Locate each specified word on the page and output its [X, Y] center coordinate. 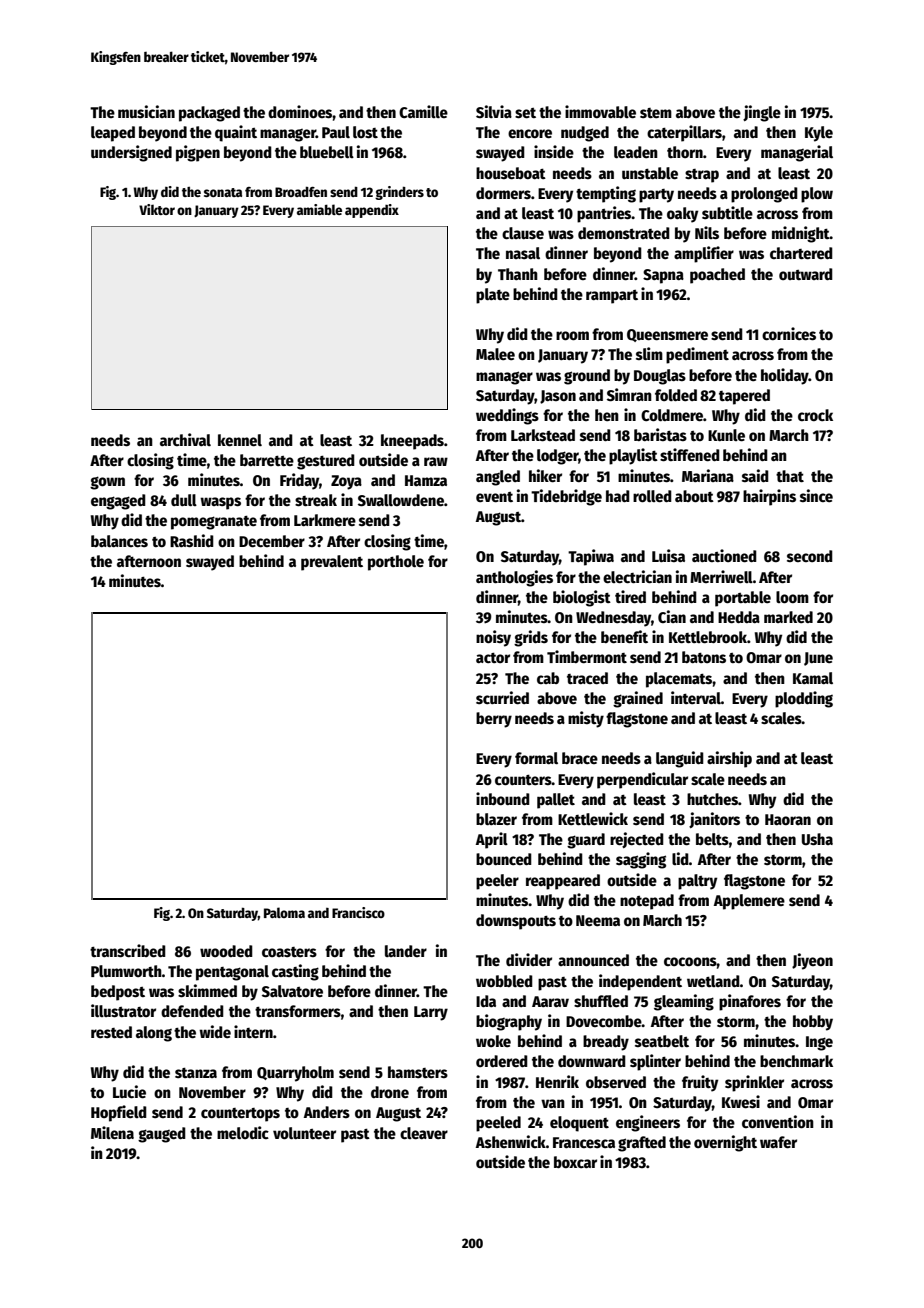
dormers [503, 193]
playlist [633, 456]
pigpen [198, 153]
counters [523, 780]
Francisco [358, 912]
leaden [636, 152]
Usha [817, 839]
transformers [298, 1011]
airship [729, 759]
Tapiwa [591, 557]
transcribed [128, 951]
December [272, 541]
